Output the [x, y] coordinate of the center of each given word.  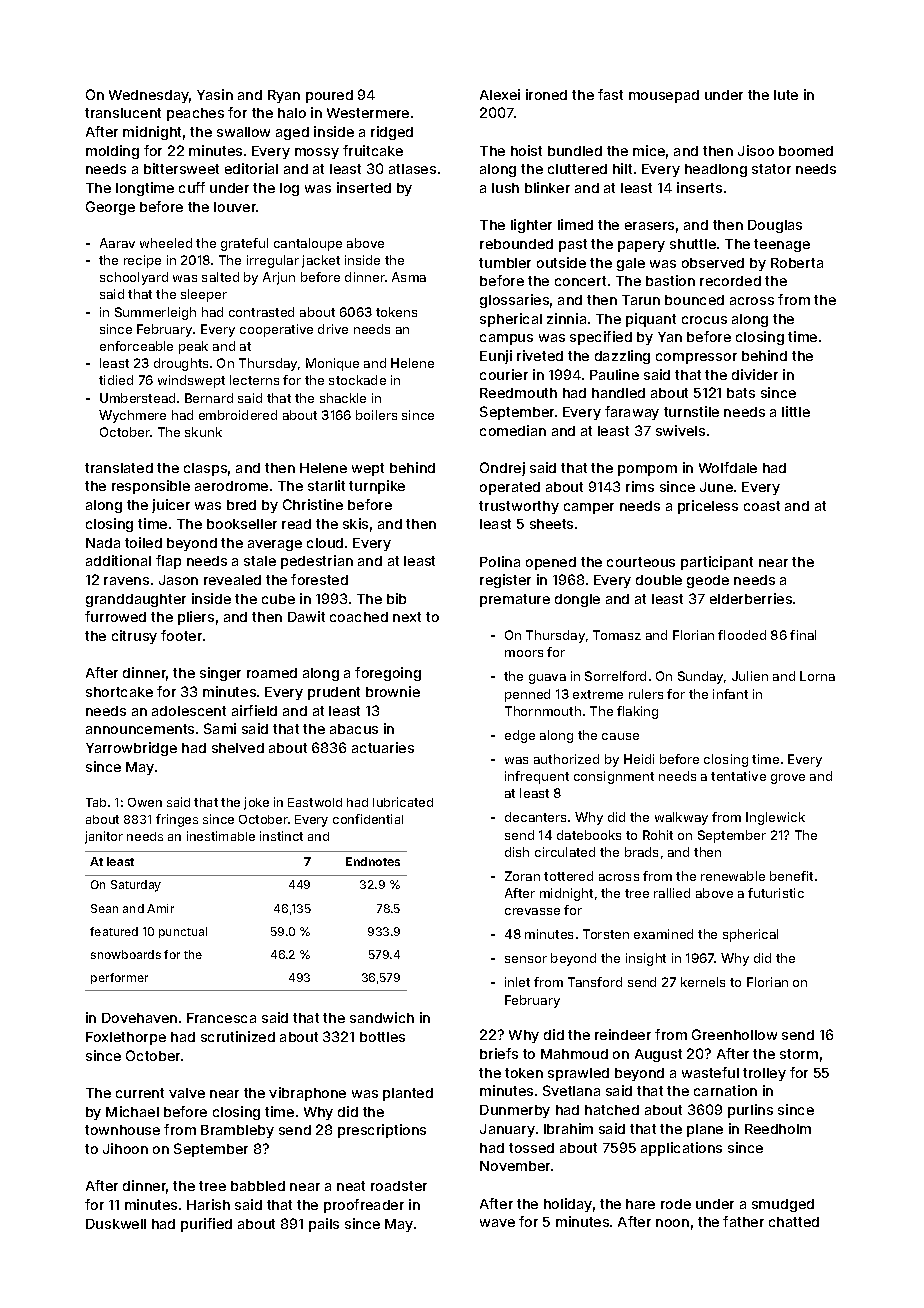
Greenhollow [734, 1034]
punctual [183, 932]
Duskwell [116, 1224]
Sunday [700, 677]
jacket [321, 261]
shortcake [119, 692]
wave [497, 1223]
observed [713, 263]
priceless [708, 507]
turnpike [377, 487]
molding [112, 152]
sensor [526, 959]
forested [319, 579]
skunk [203, 432]
